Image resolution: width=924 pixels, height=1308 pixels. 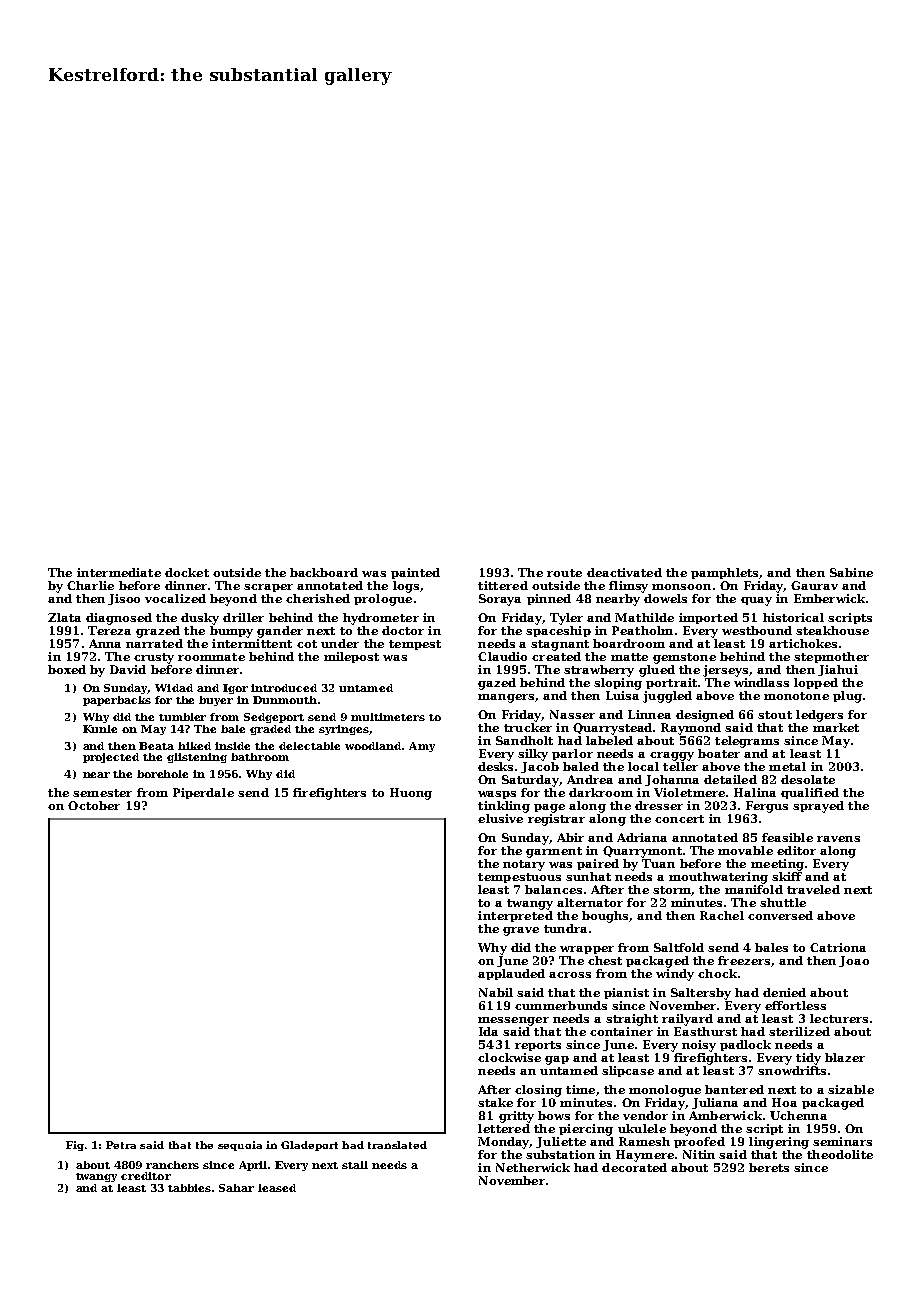 I want to click on under, so click(x=340, y=643).
